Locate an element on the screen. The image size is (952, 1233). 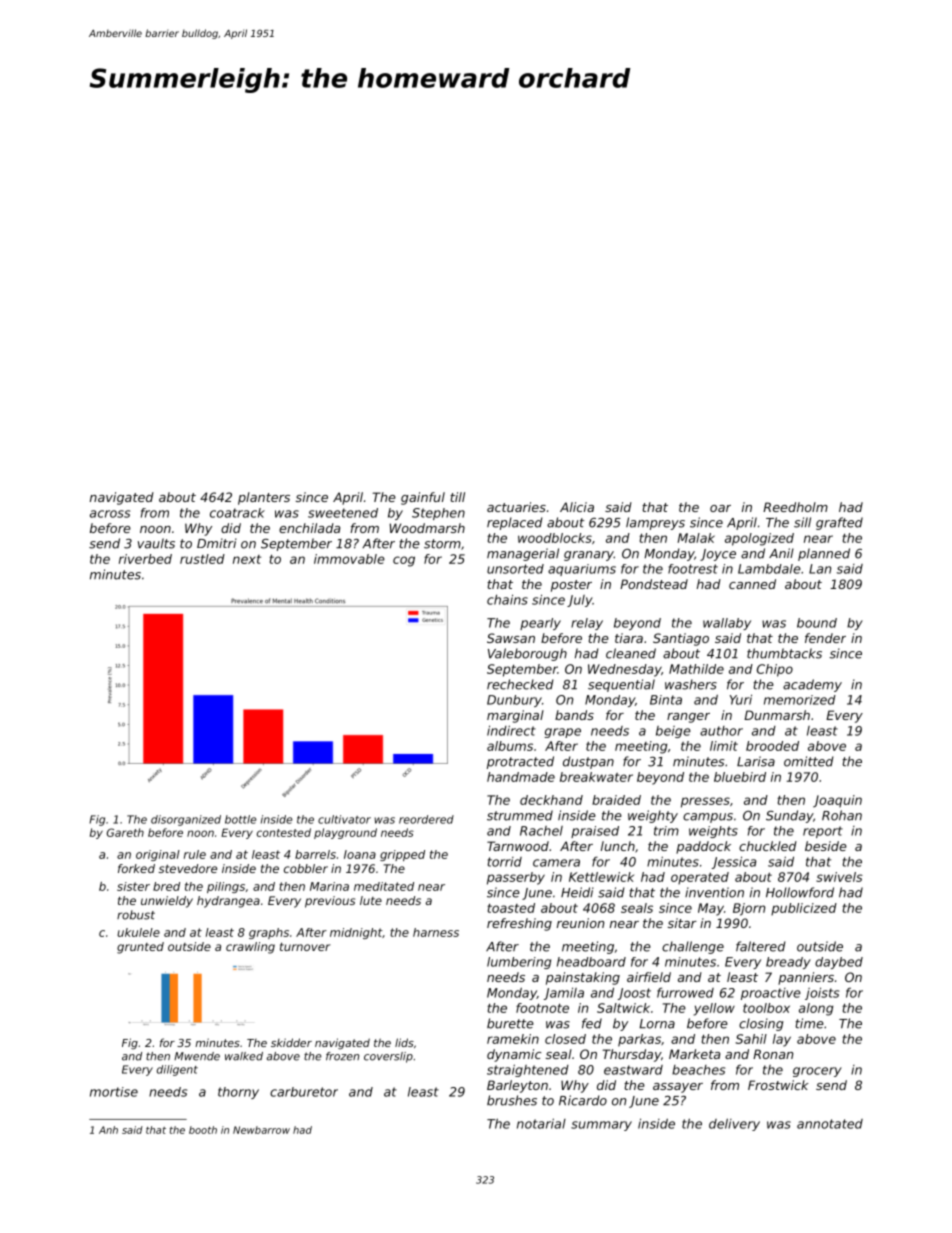
Alicia is located at coordinates (577, 507).
